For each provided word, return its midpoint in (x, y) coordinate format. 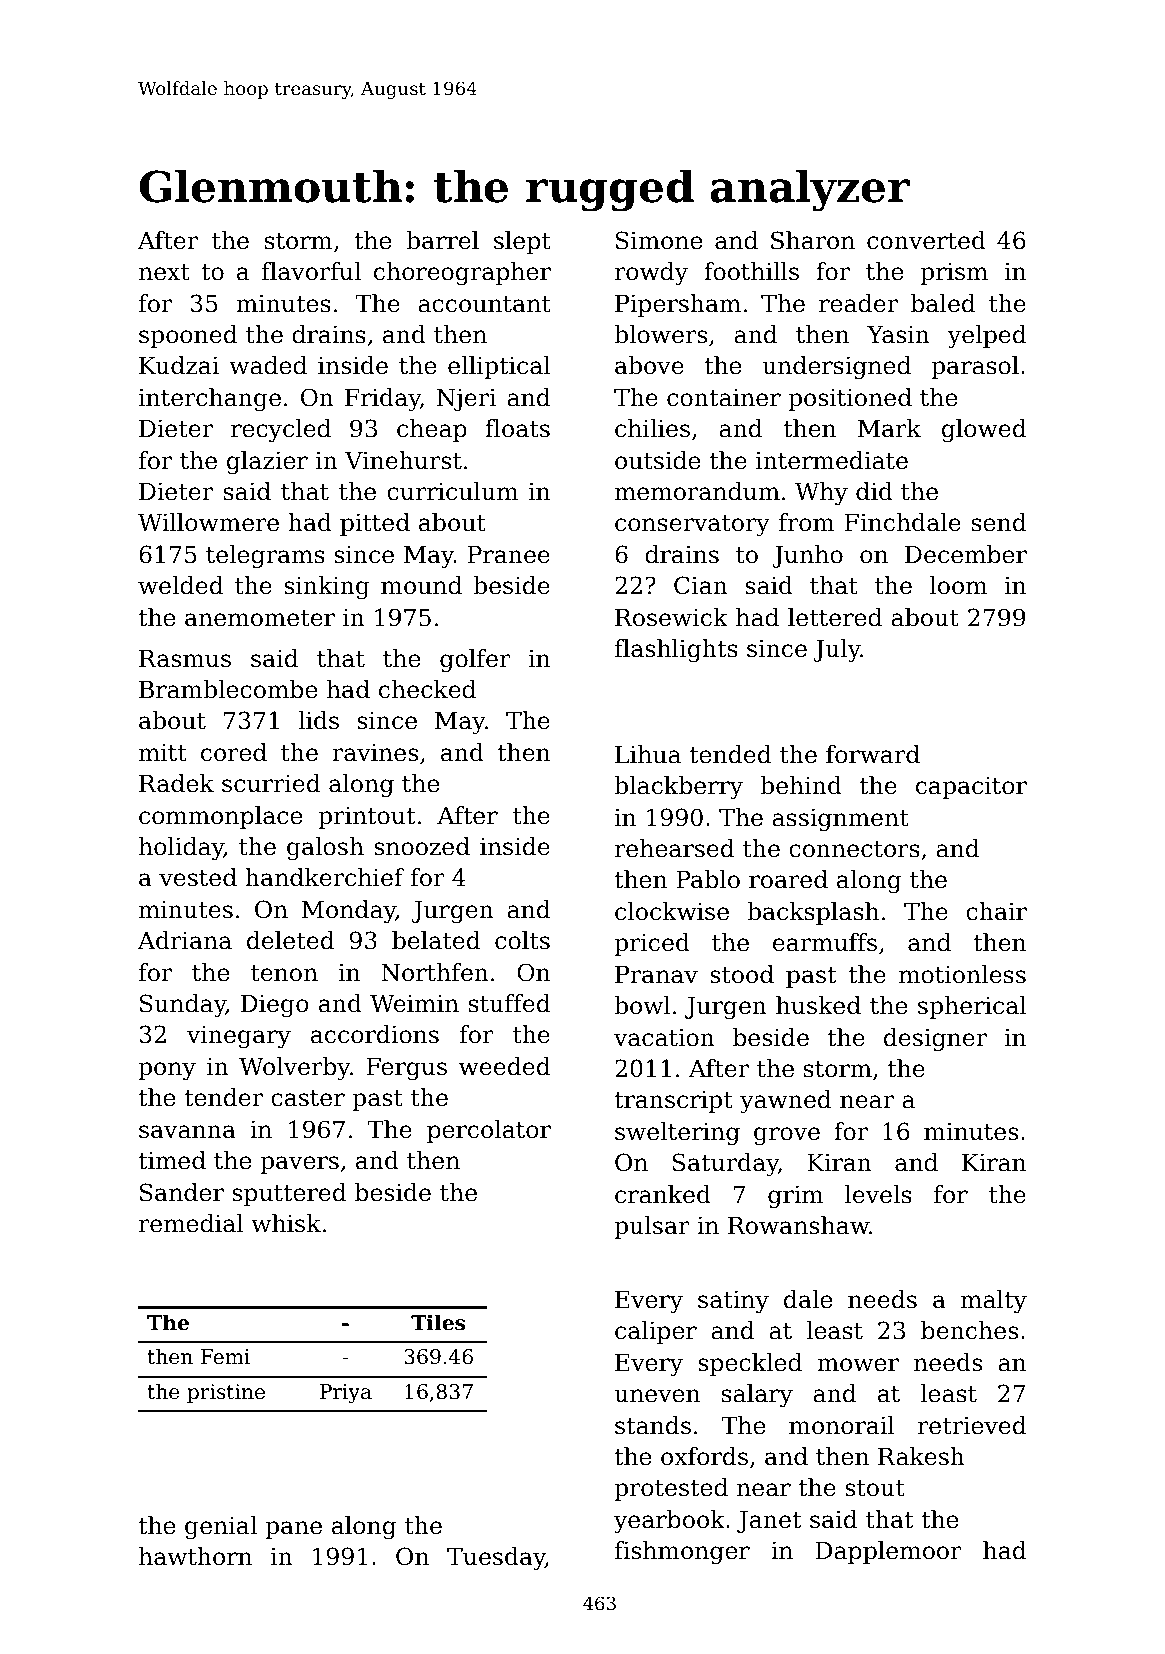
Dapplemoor (889, 1552)
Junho (807, 556)
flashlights (676, 650)
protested (671, 1489)
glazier (267, 462)
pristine (226, 1393)
